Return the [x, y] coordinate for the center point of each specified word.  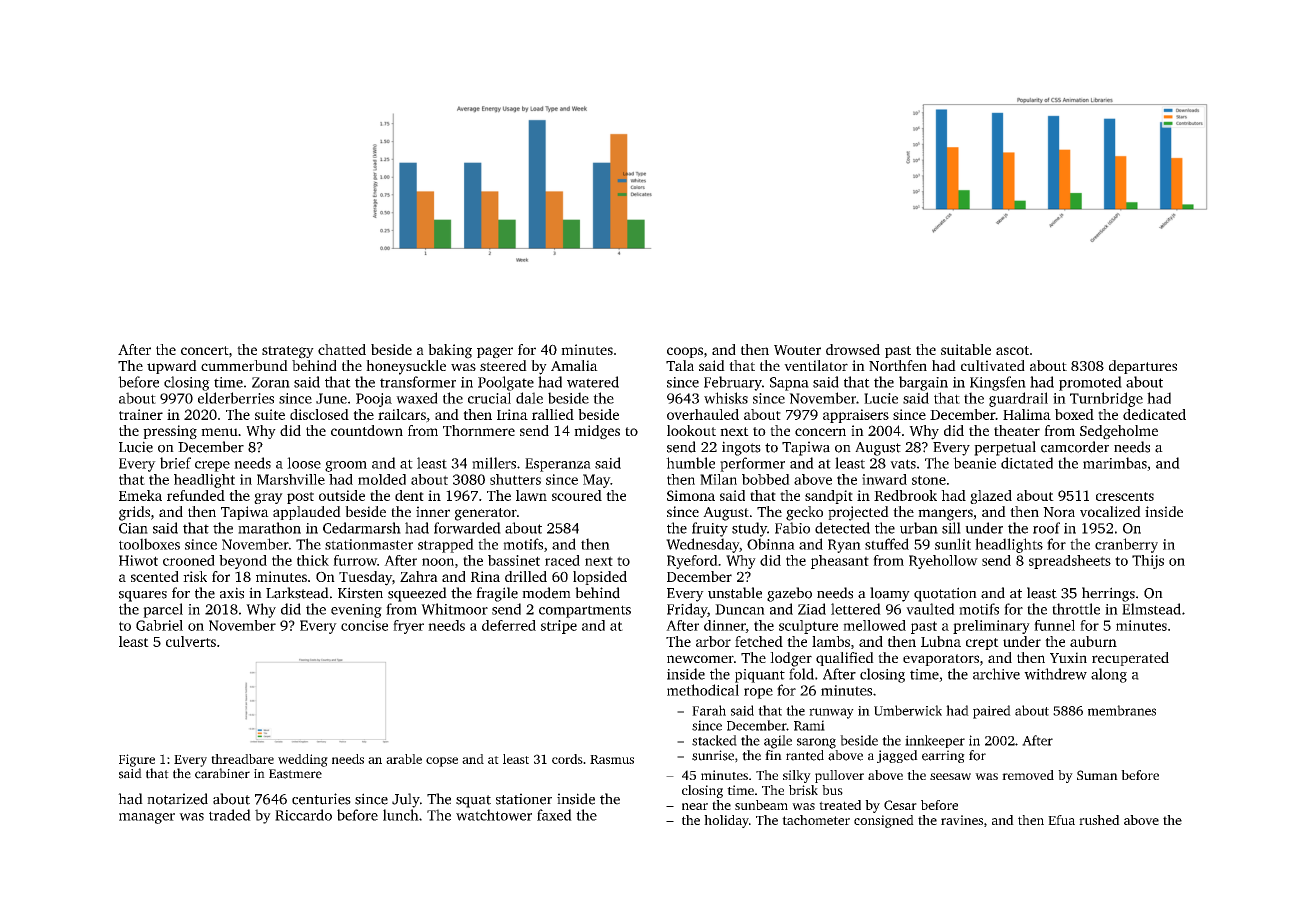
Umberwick [908, 710]
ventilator [816, 365]
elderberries [236, 398]
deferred [509, 625]
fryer [408, 627]
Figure [137, 760]
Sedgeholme [1119, 432]
